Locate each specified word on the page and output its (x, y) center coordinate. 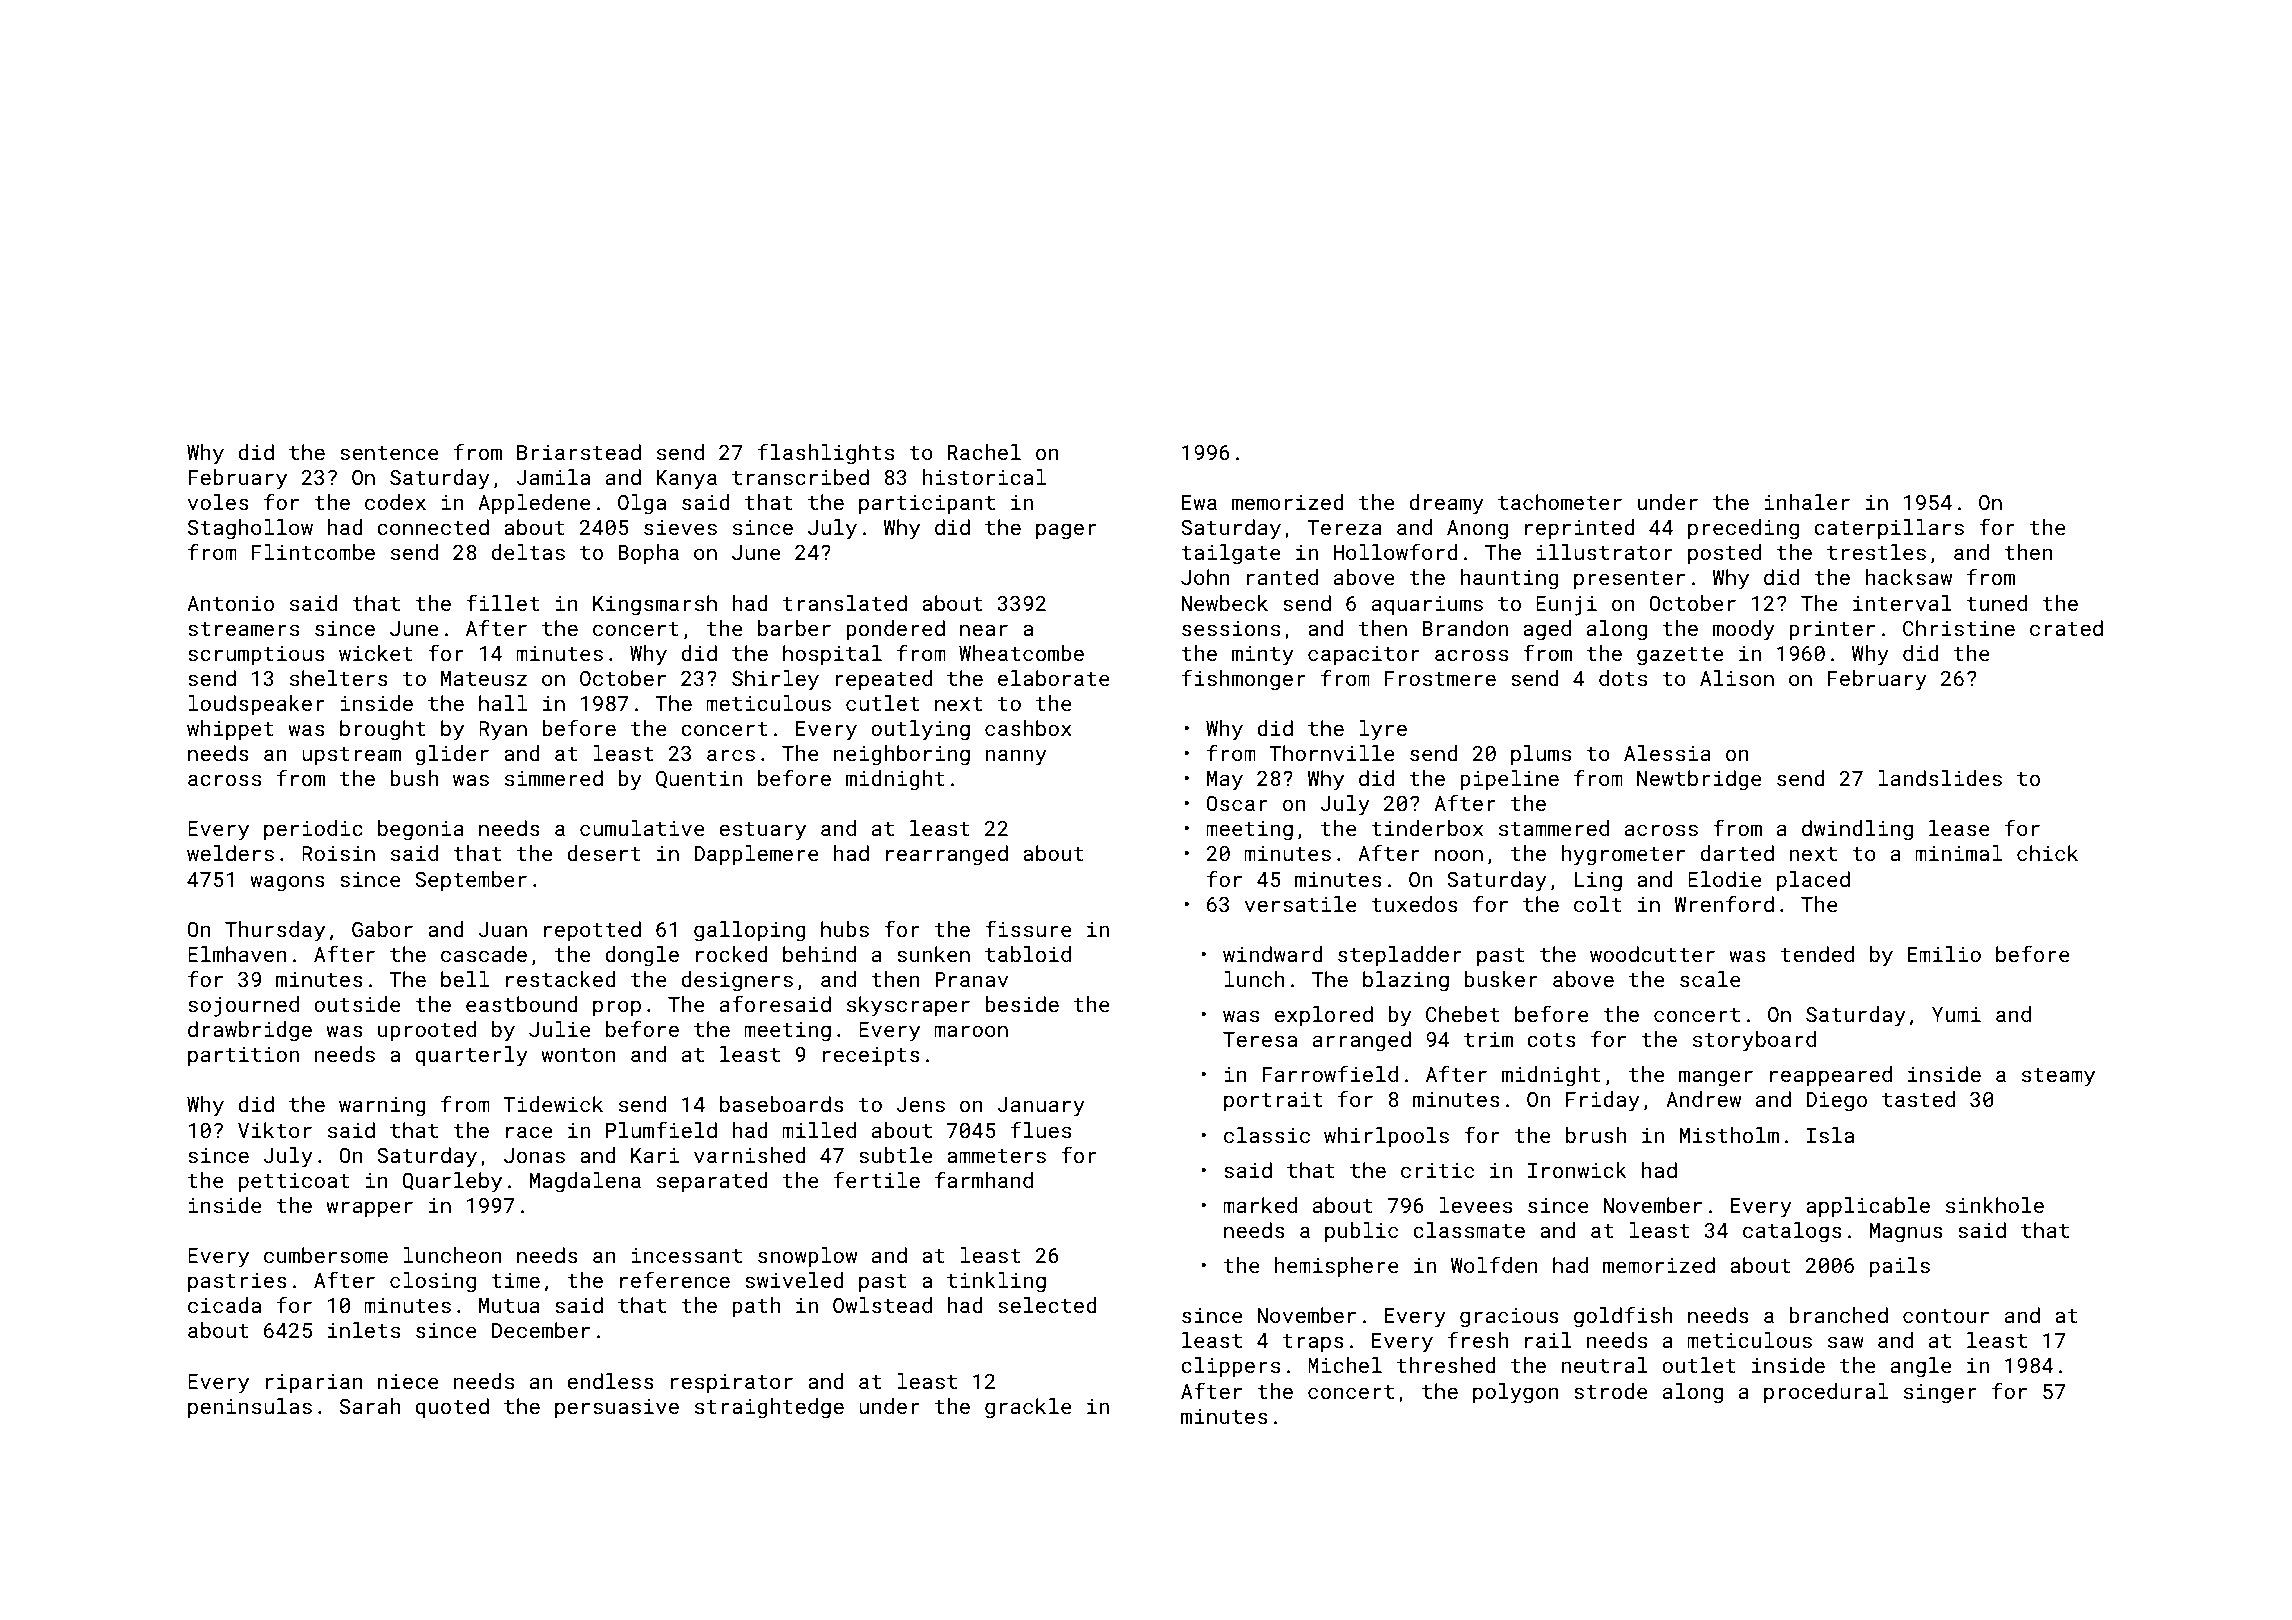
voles (218, 502)
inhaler (1807, 502)
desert (604, 853)
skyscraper (908, 1006)
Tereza (1344, 527)
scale (1710, 979)
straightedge (769, 1408)
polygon (1516, 1393)
